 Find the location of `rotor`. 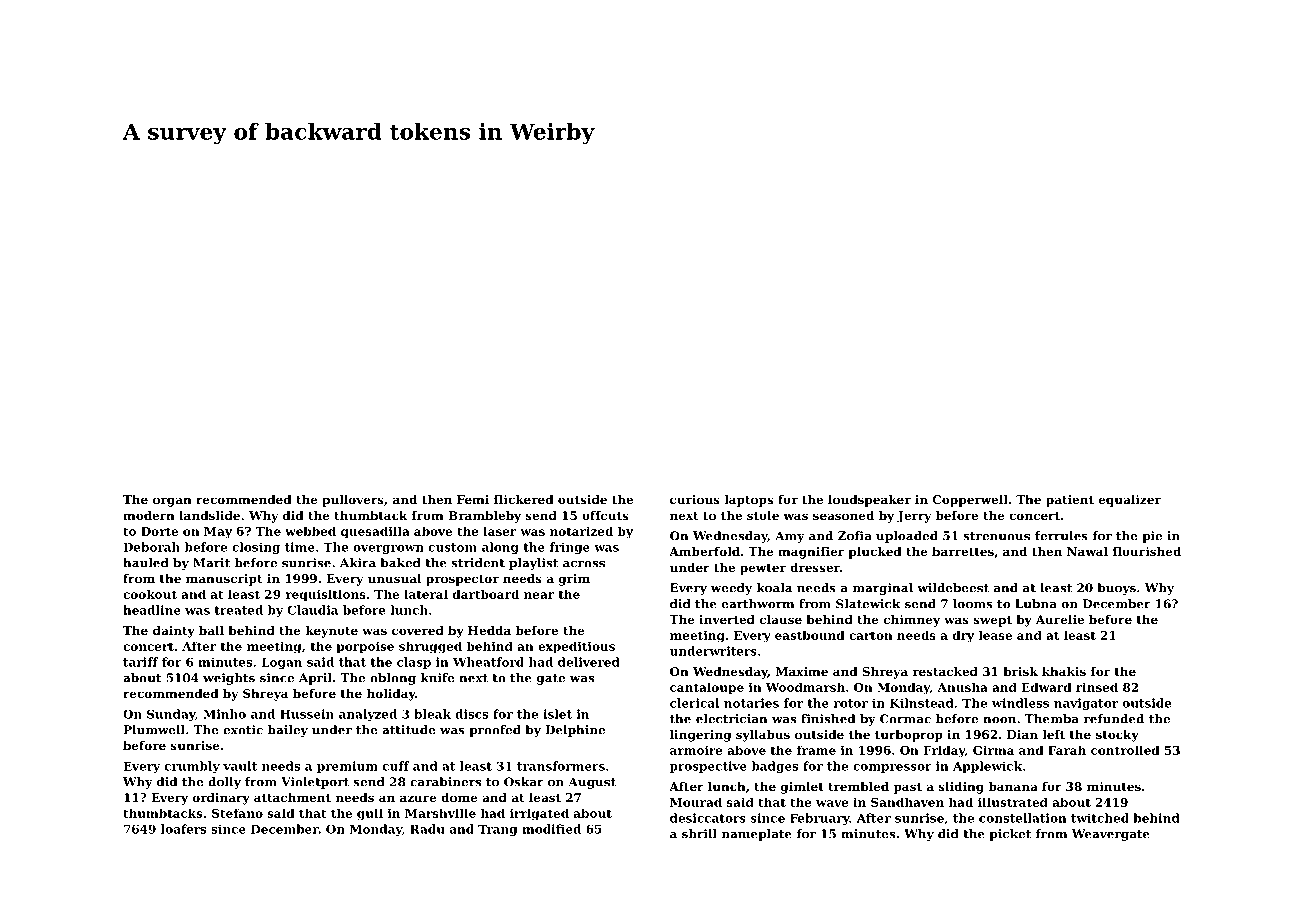

rotor is located at coordinates (850, 703).
